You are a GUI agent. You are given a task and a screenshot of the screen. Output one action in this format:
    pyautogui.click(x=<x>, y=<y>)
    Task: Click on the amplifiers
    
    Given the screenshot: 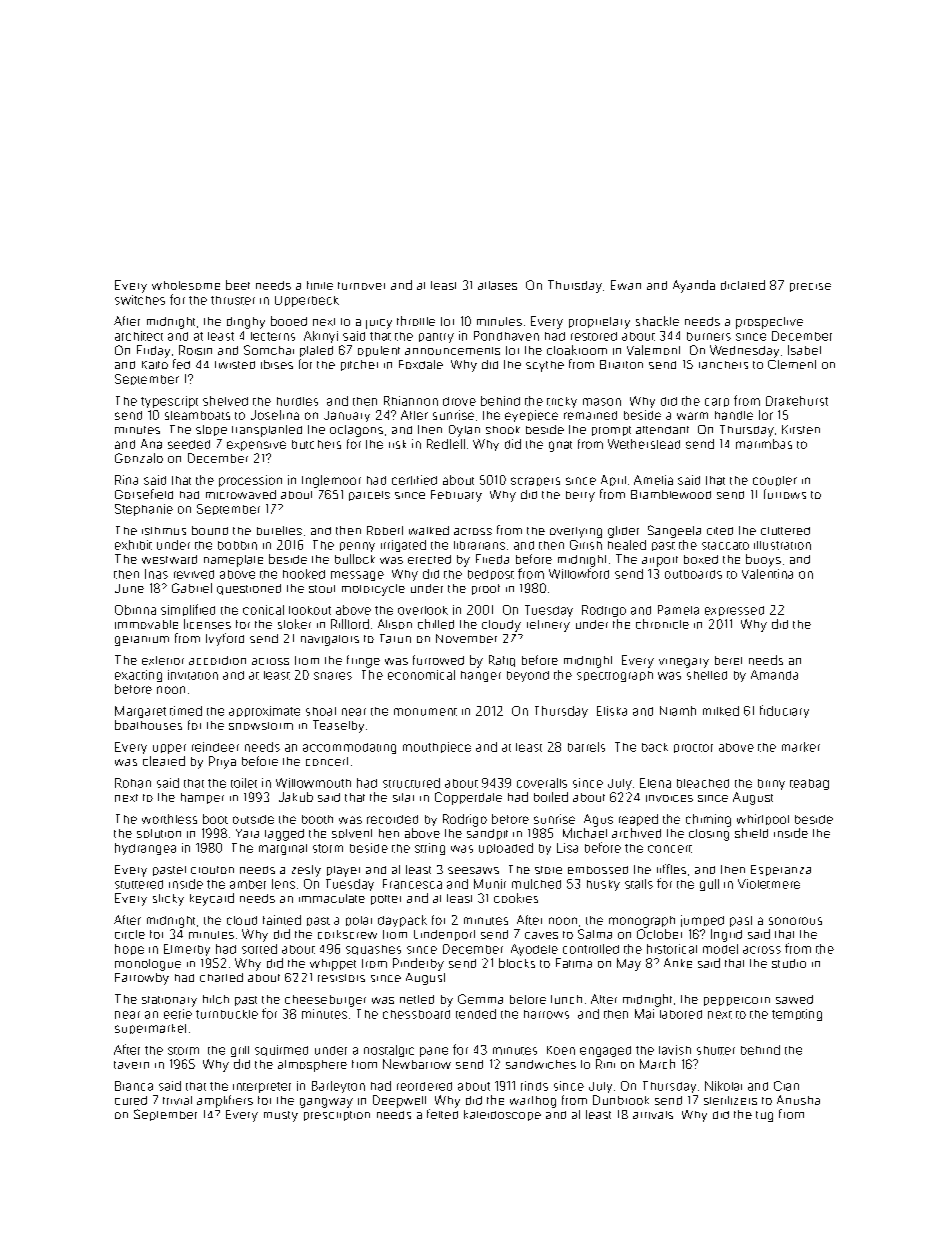 What is the action you would take?
    pyautogui.click(x=225, y=1101)
